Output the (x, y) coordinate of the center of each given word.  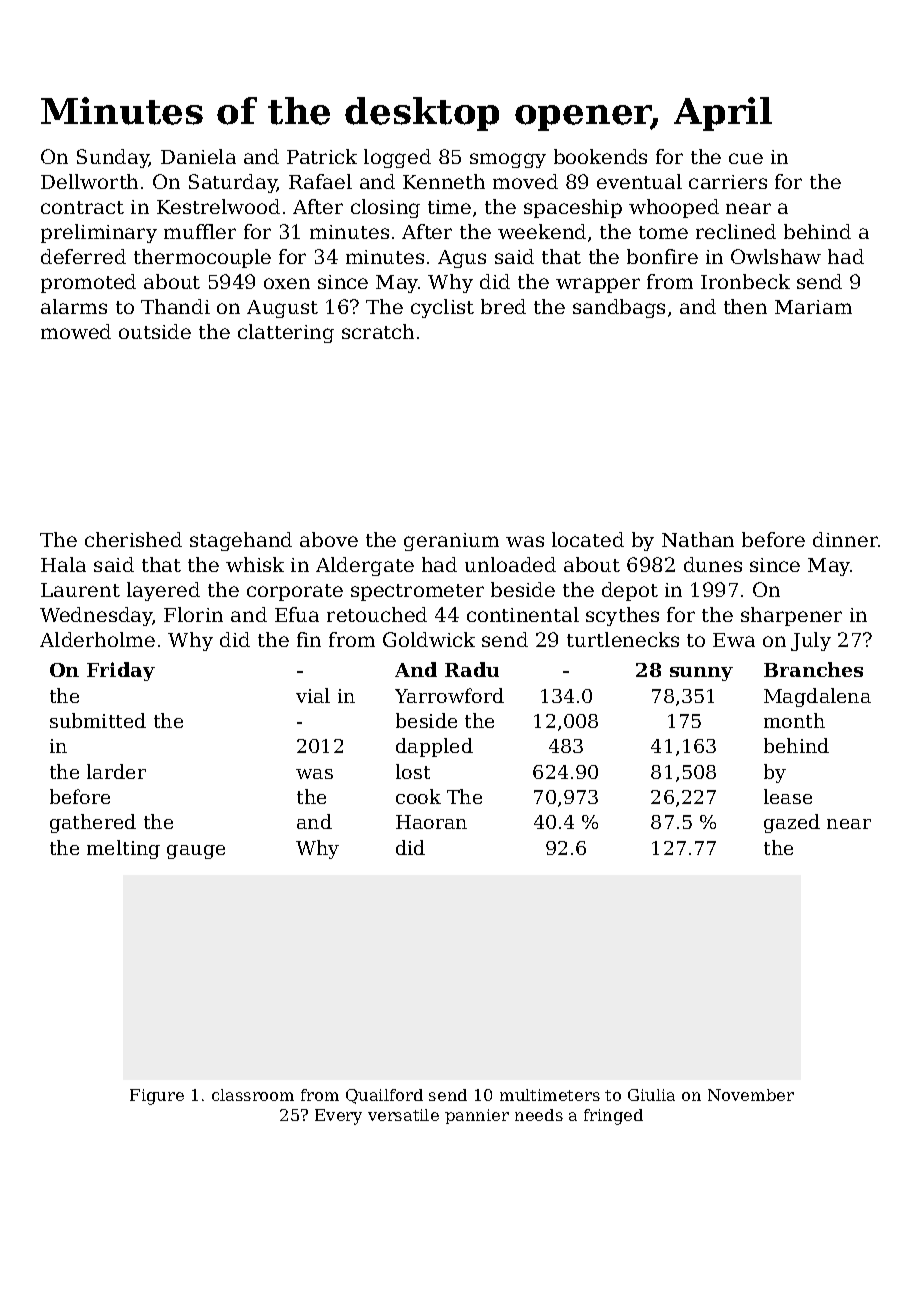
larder (116, 771)
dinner (845, 539)
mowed (76, 331)
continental (523, 614)
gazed (792, 823)
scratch (378, 331)
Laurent (80, 590)
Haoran (431, 822)
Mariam (813, 307)
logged (397, 158)
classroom (253, 1095)
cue (746, 158)
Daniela (198, 156)
